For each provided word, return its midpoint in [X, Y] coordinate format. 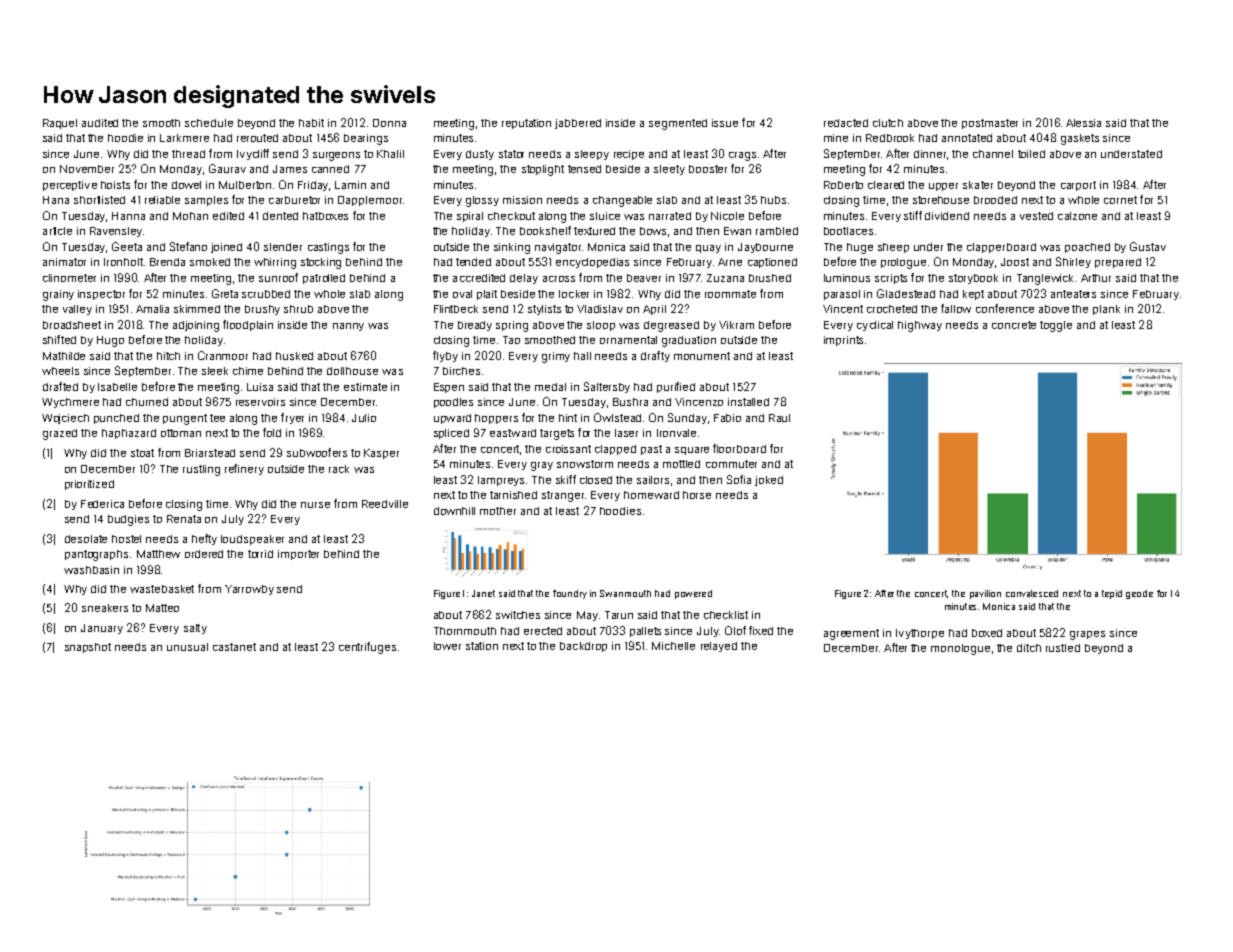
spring [512, 326]
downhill [454, 511]
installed [748, 402]
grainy [58, 295]
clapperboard [1001, 248]
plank [1106, 310]
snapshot [88, 648]
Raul [779, 418]
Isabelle [117, 387]
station [482, 646]
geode [1139, 594]
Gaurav [227, 168]
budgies [128, 520]
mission [522, 200]
